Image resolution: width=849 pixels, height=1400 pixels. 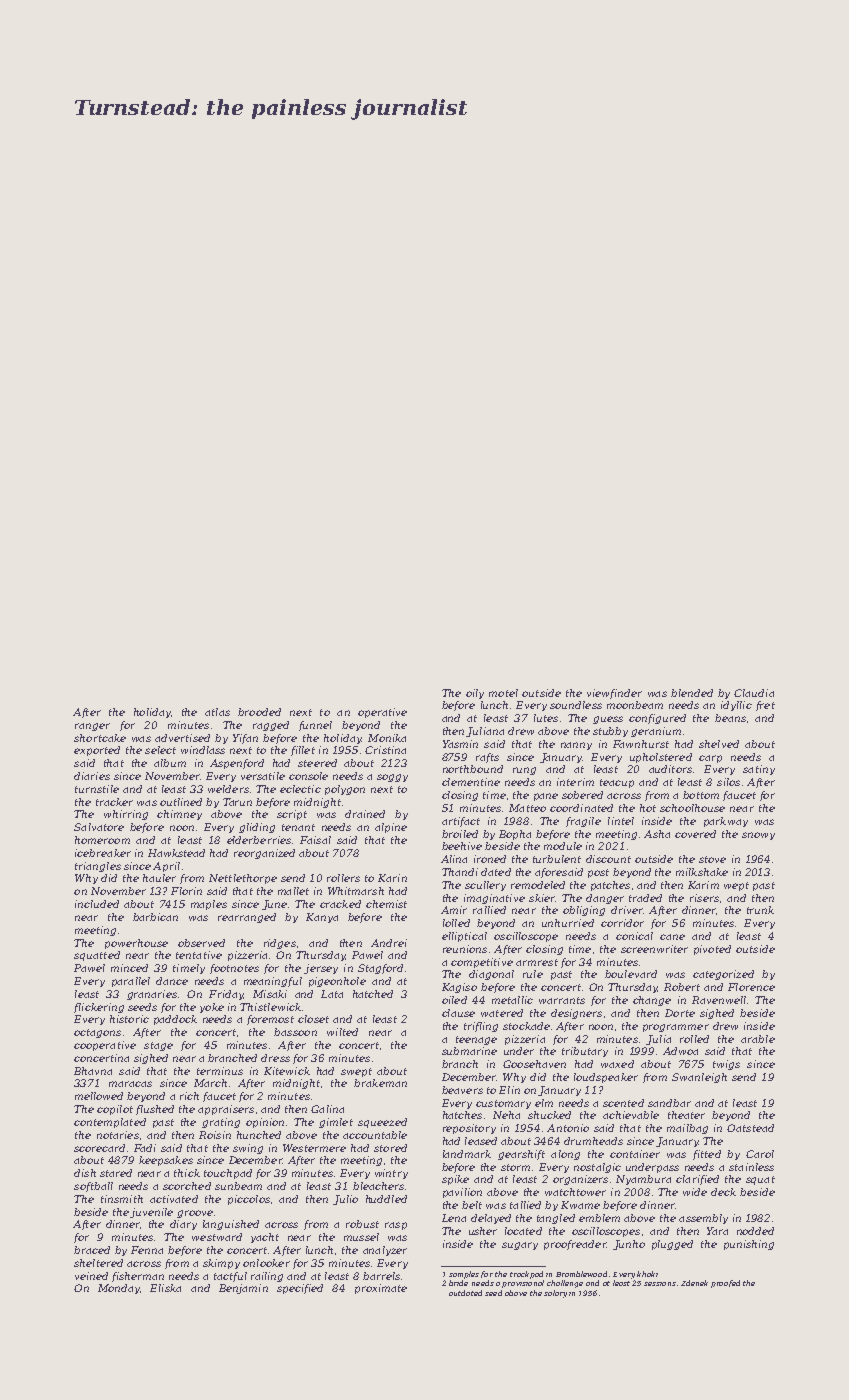 What do you see at coordinates (298, 827) in the screenshot?
I see `tenant` at bounding box center [298, 827].
